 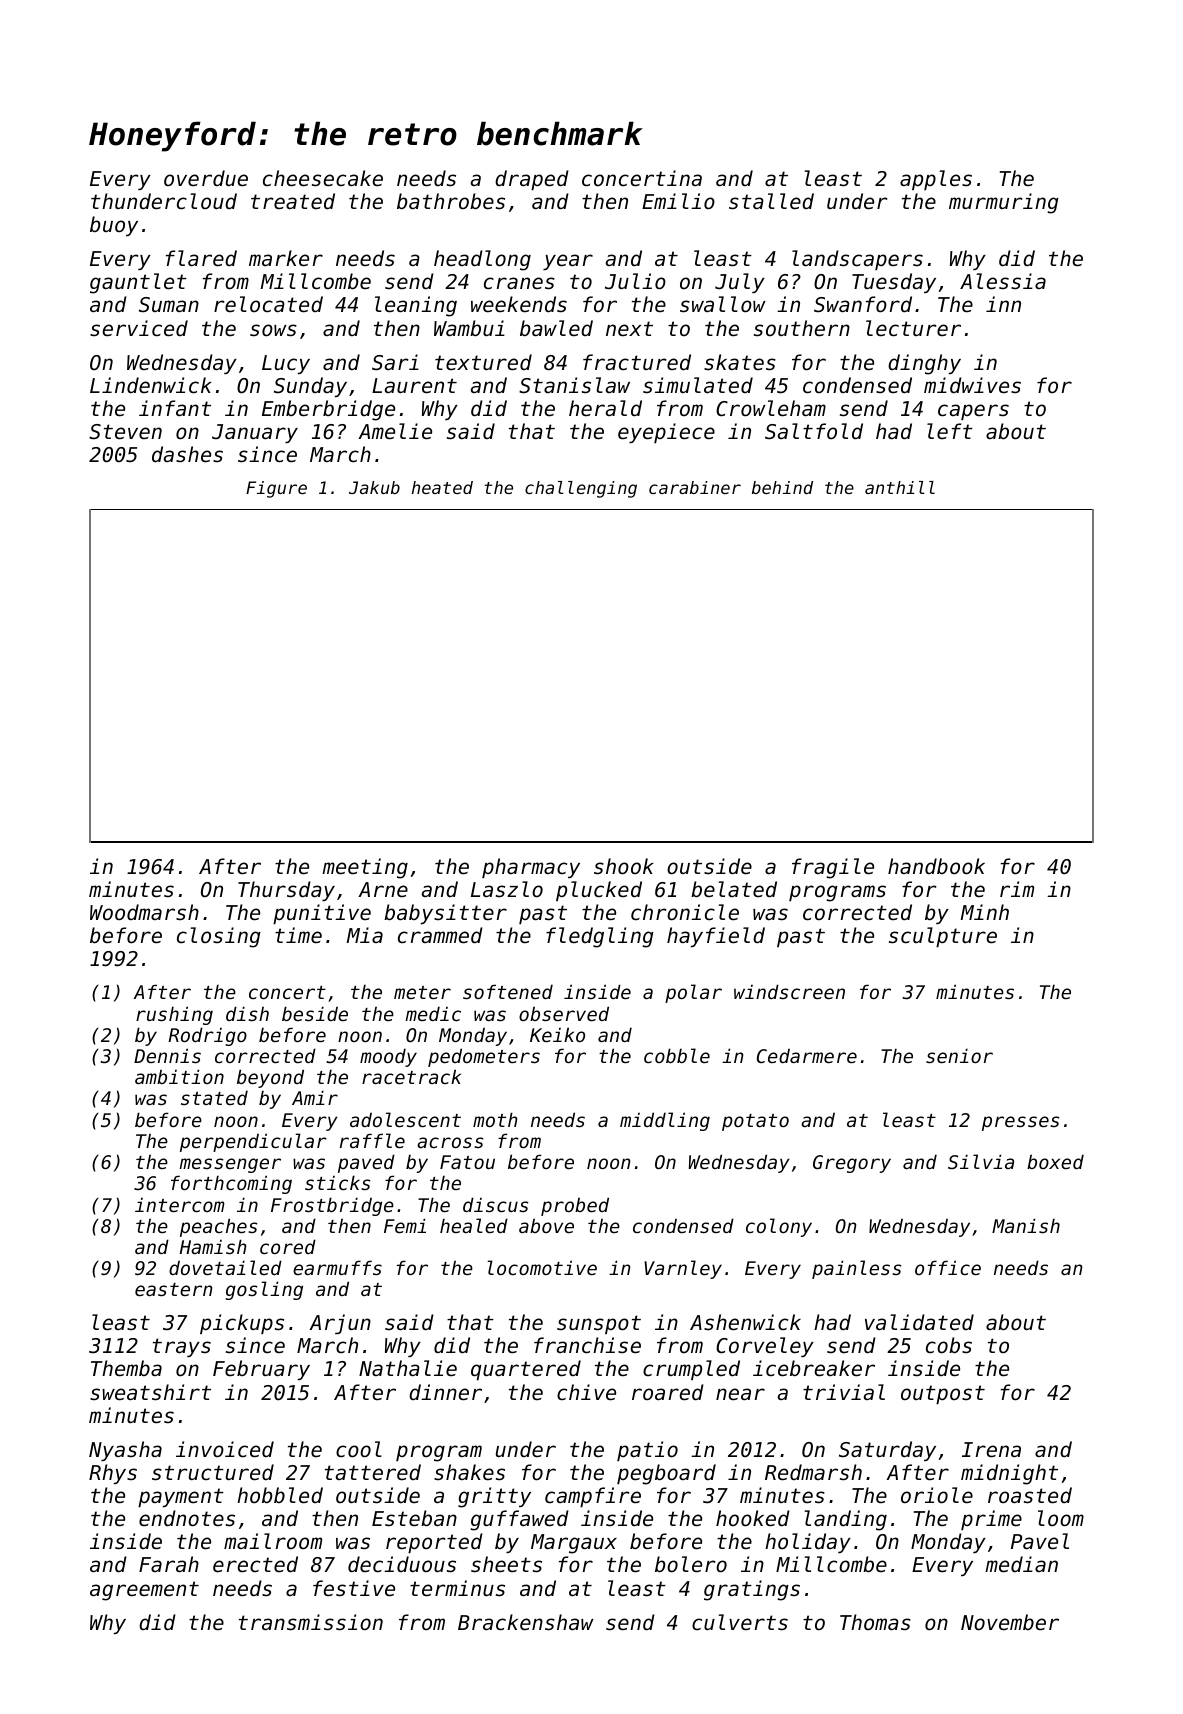 What do you see at coordinates (985, 912) in the document?
I see `Minh` at bounding box center [985, 912].
